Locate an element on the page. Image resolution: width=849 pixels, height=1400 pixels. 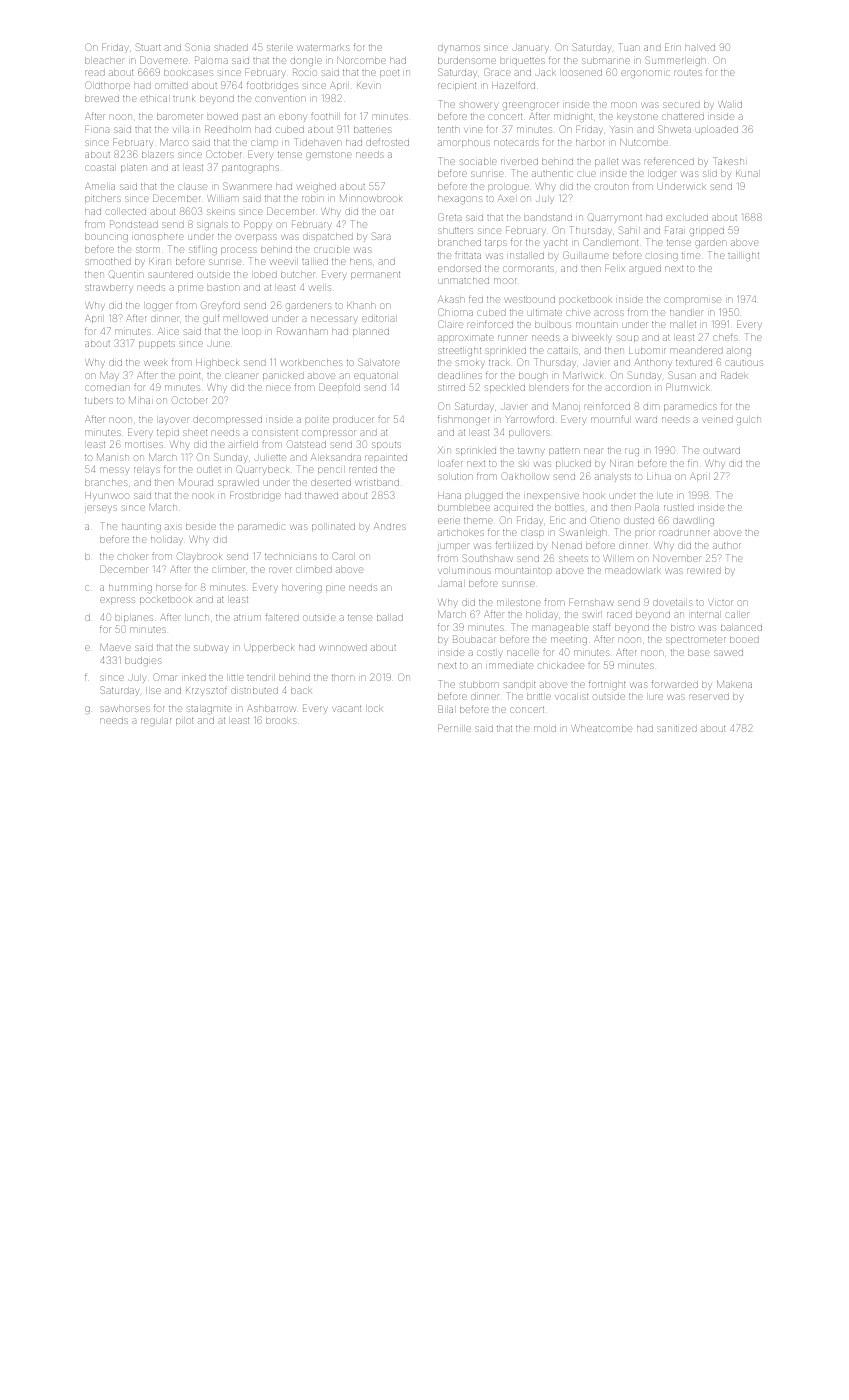
sanitized is located at coordinates (677, 728).
